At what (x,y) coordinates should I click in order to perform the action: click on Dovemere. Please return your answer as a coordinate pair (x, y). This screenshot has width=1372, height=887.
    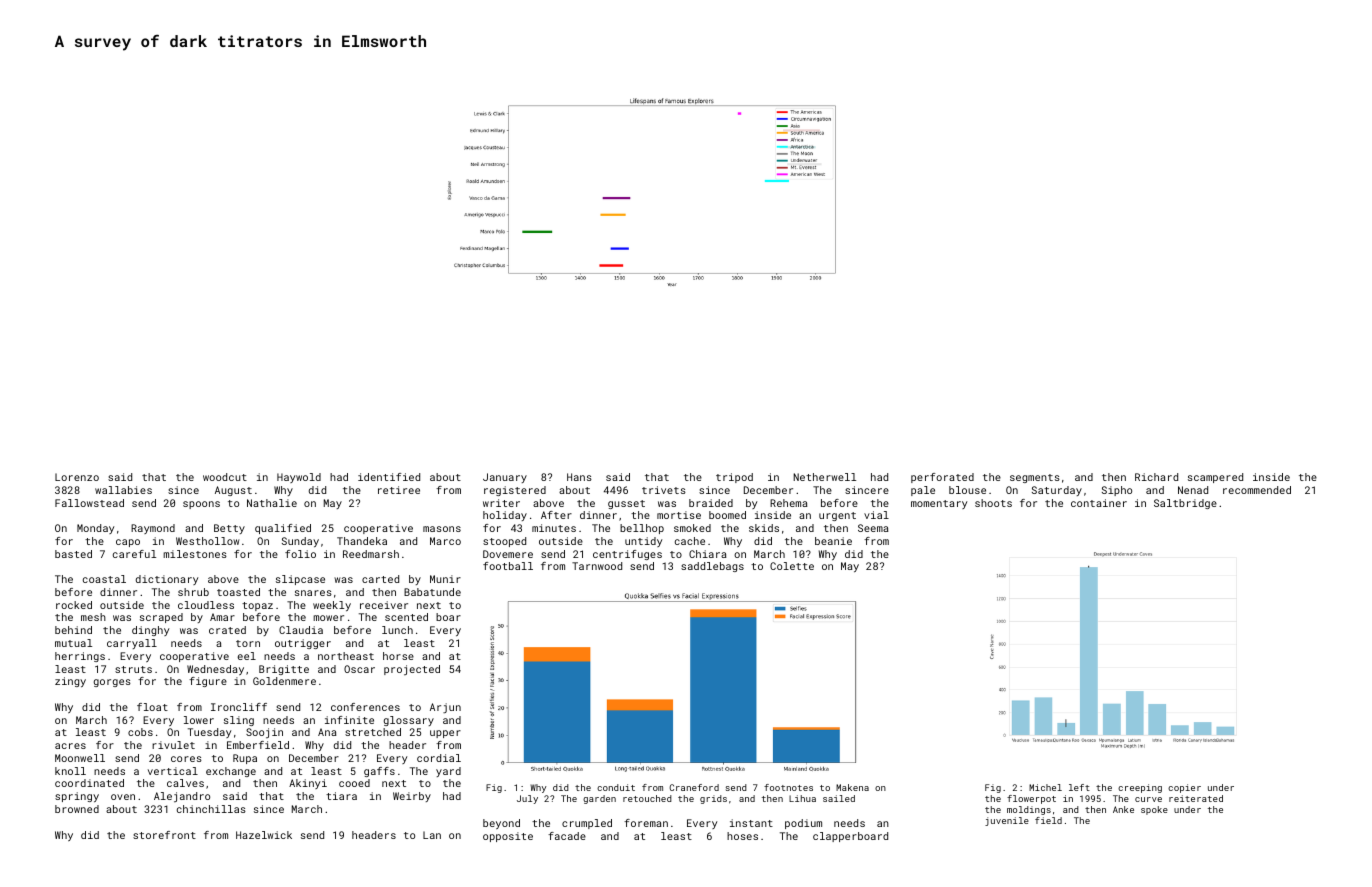
    Looking at the image, I should click on (508, 554).
